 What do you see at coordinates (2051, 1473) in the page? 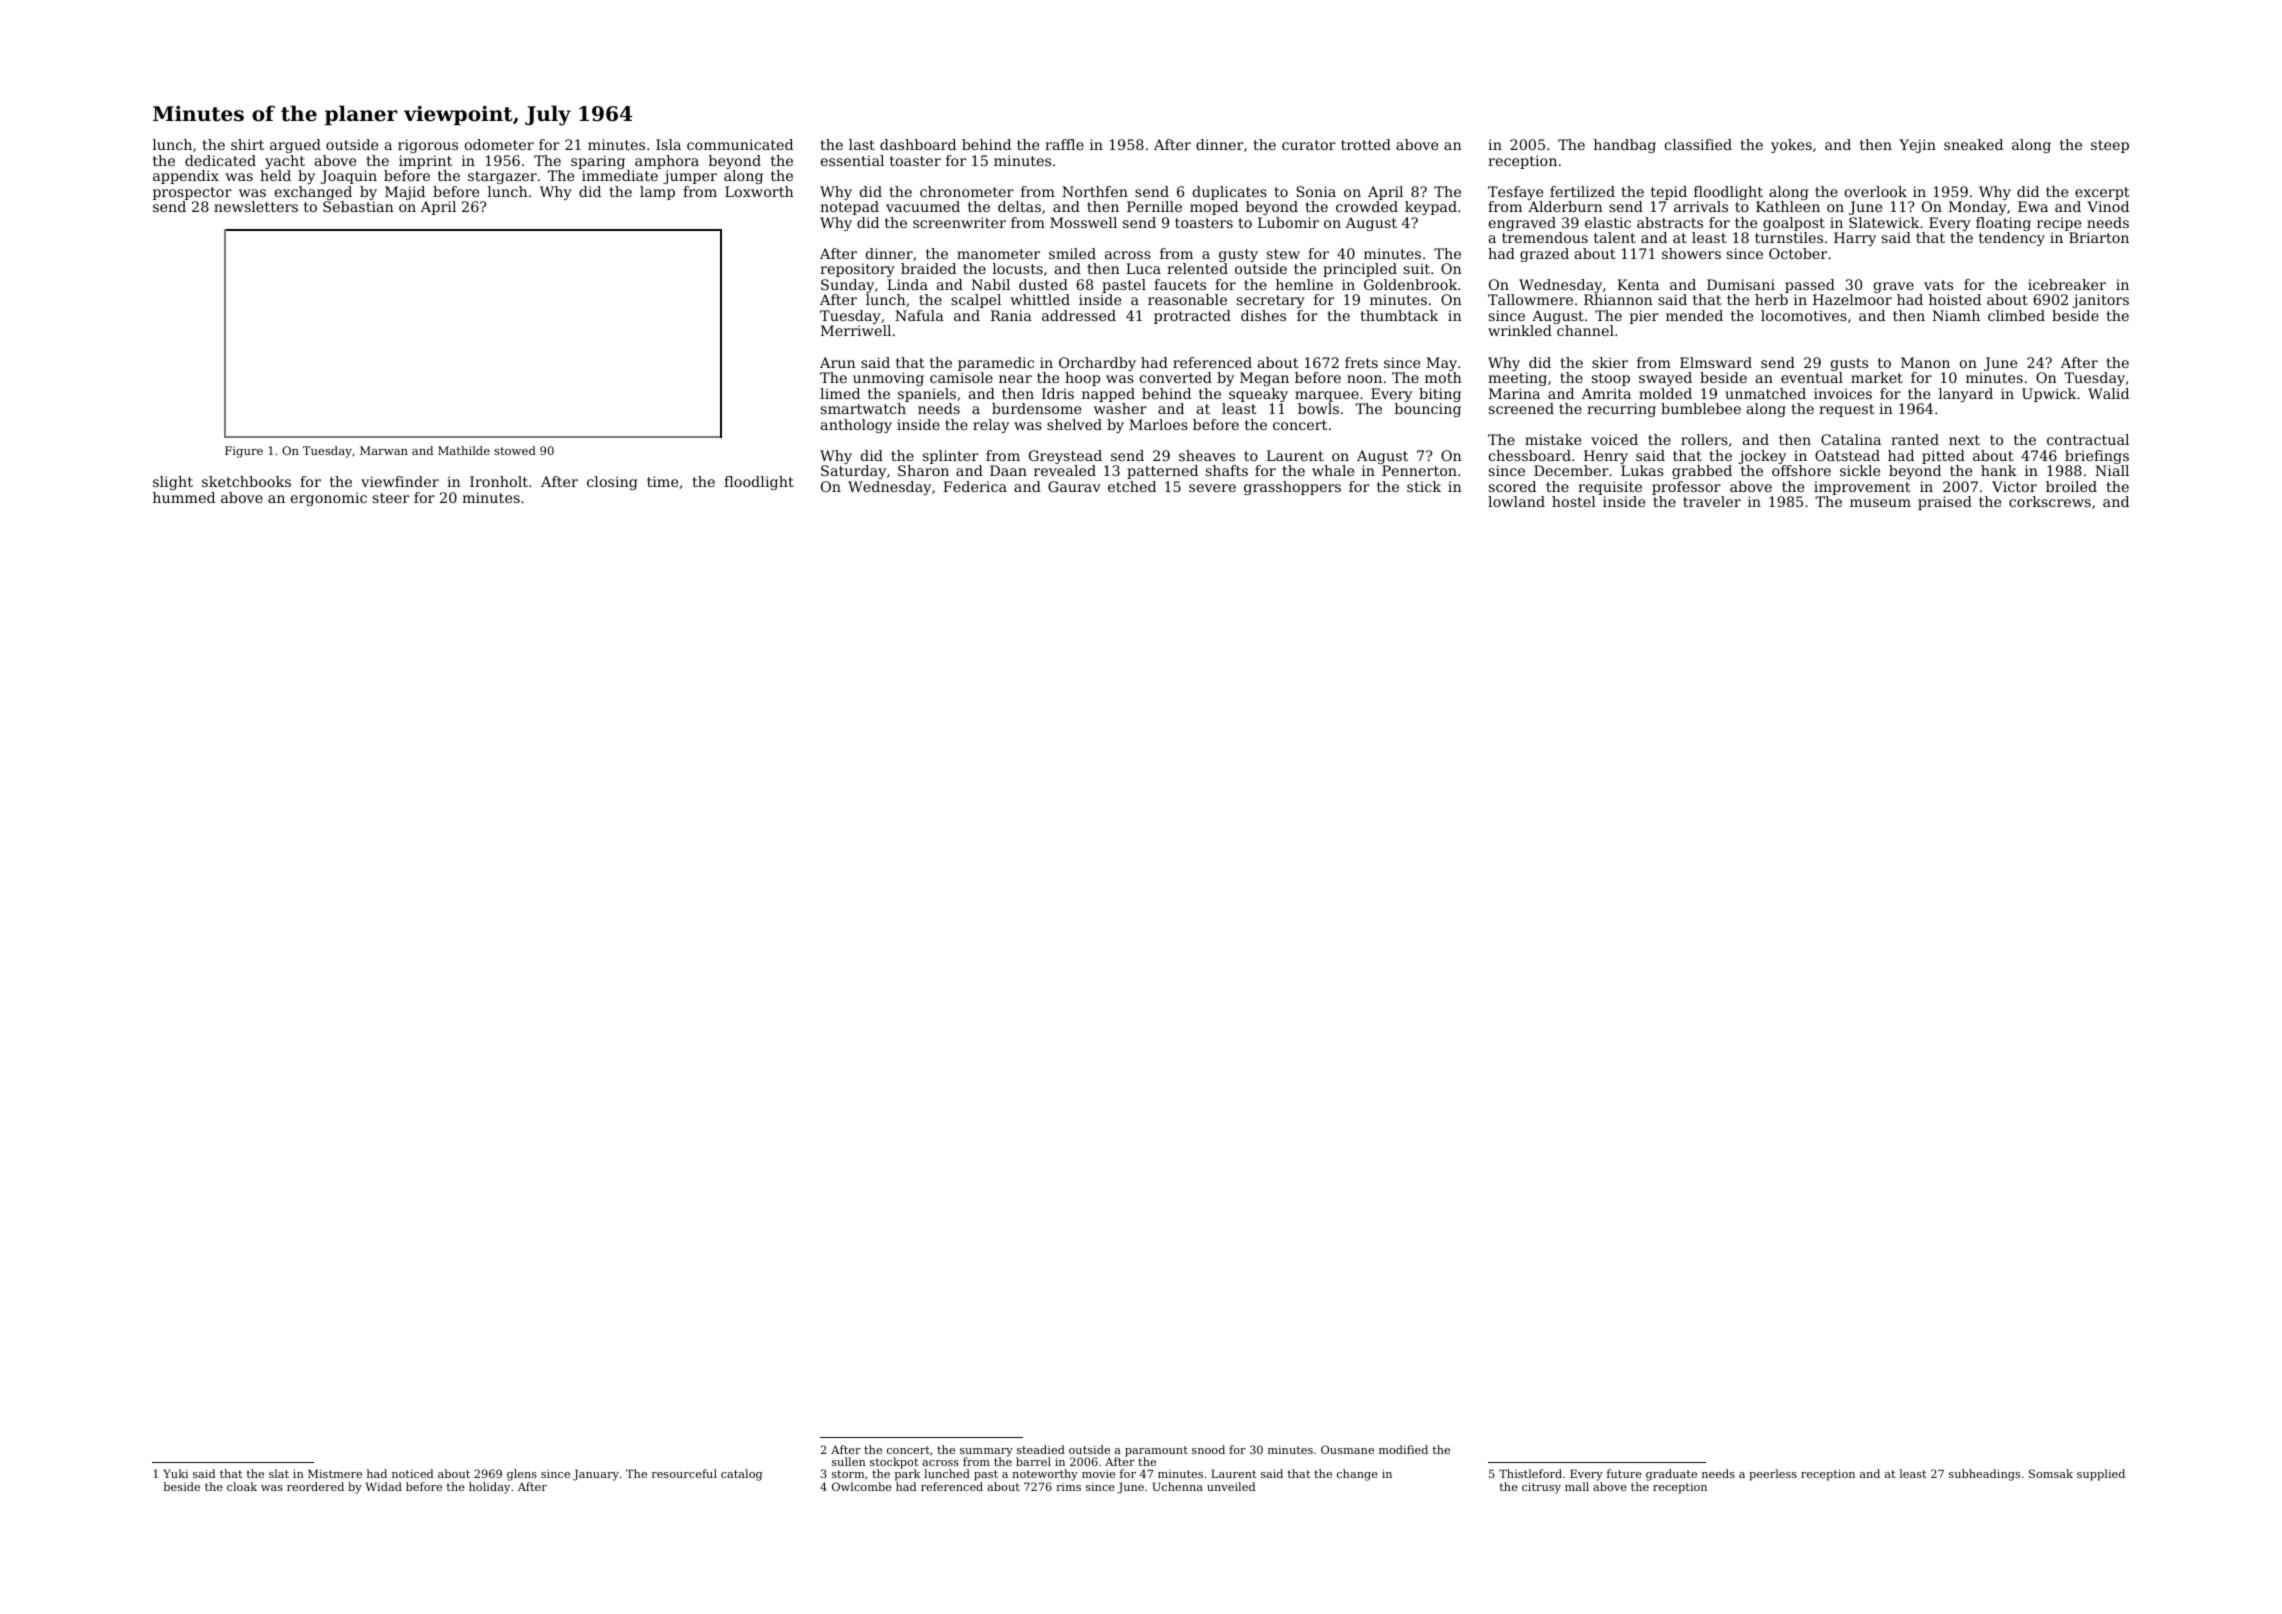
I see `Somsak` at bounding box center [2051, 1473].
